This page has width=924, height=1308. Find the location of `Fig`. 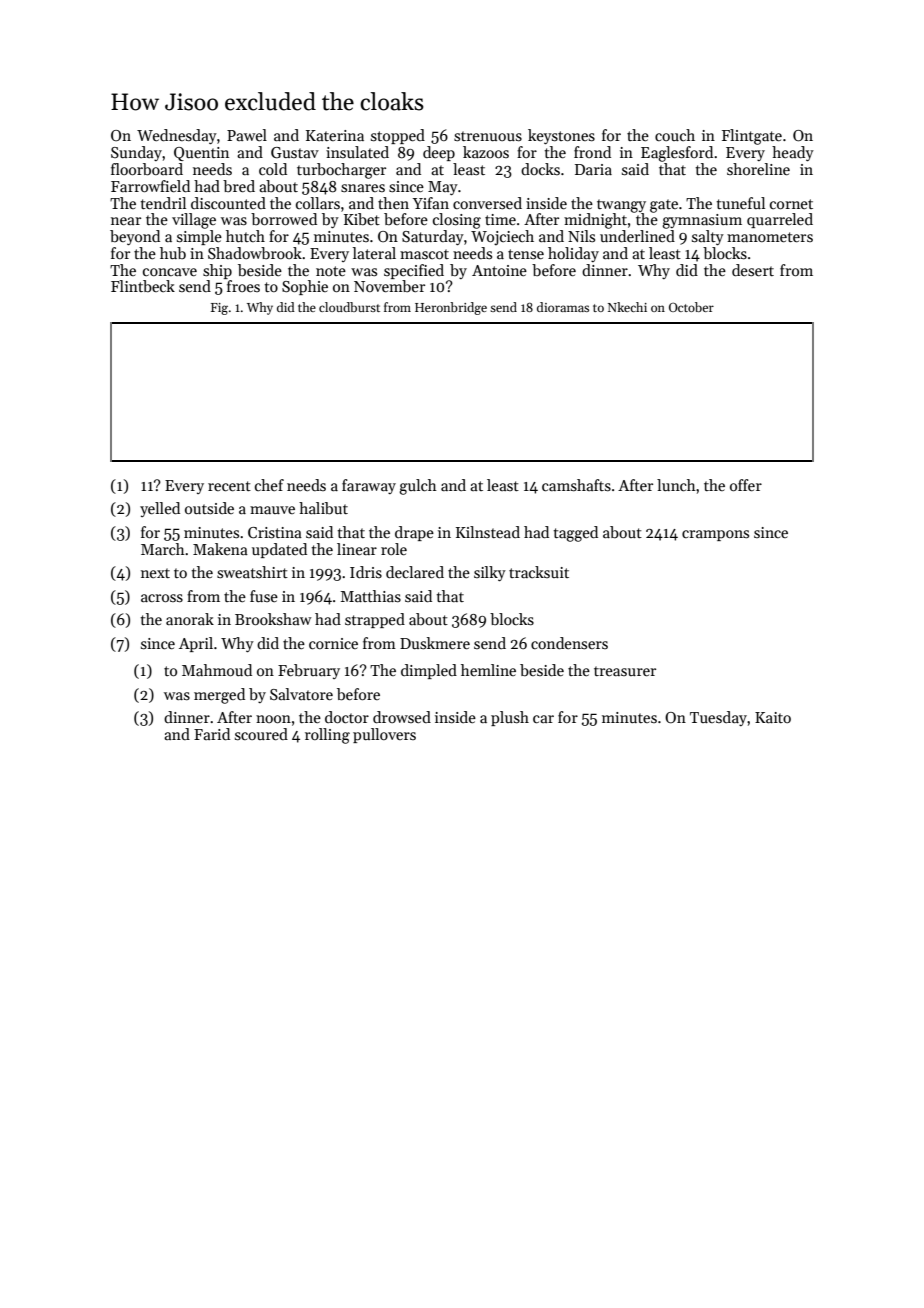

Fig is located at coordinates (219, 309).
